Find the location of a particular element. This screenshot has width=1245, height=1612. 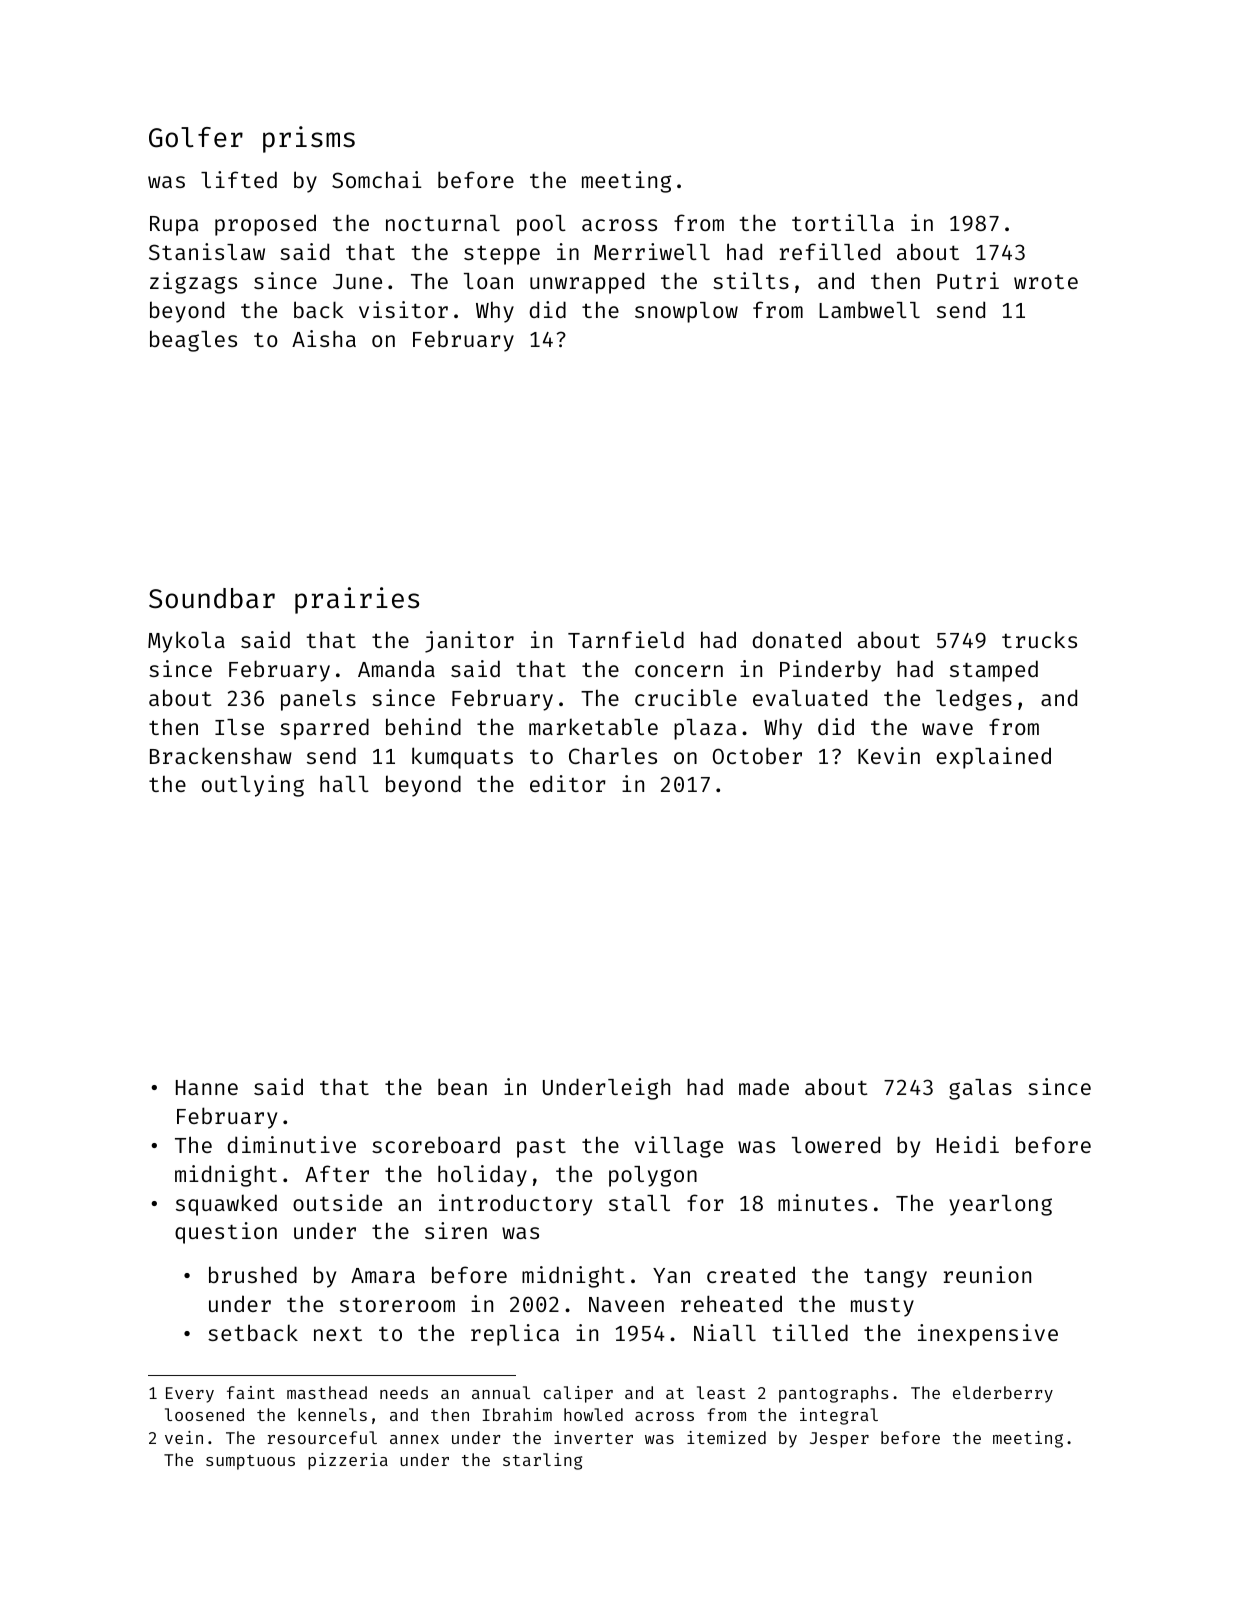

Merriwell is located at coordinates (652, 251).
